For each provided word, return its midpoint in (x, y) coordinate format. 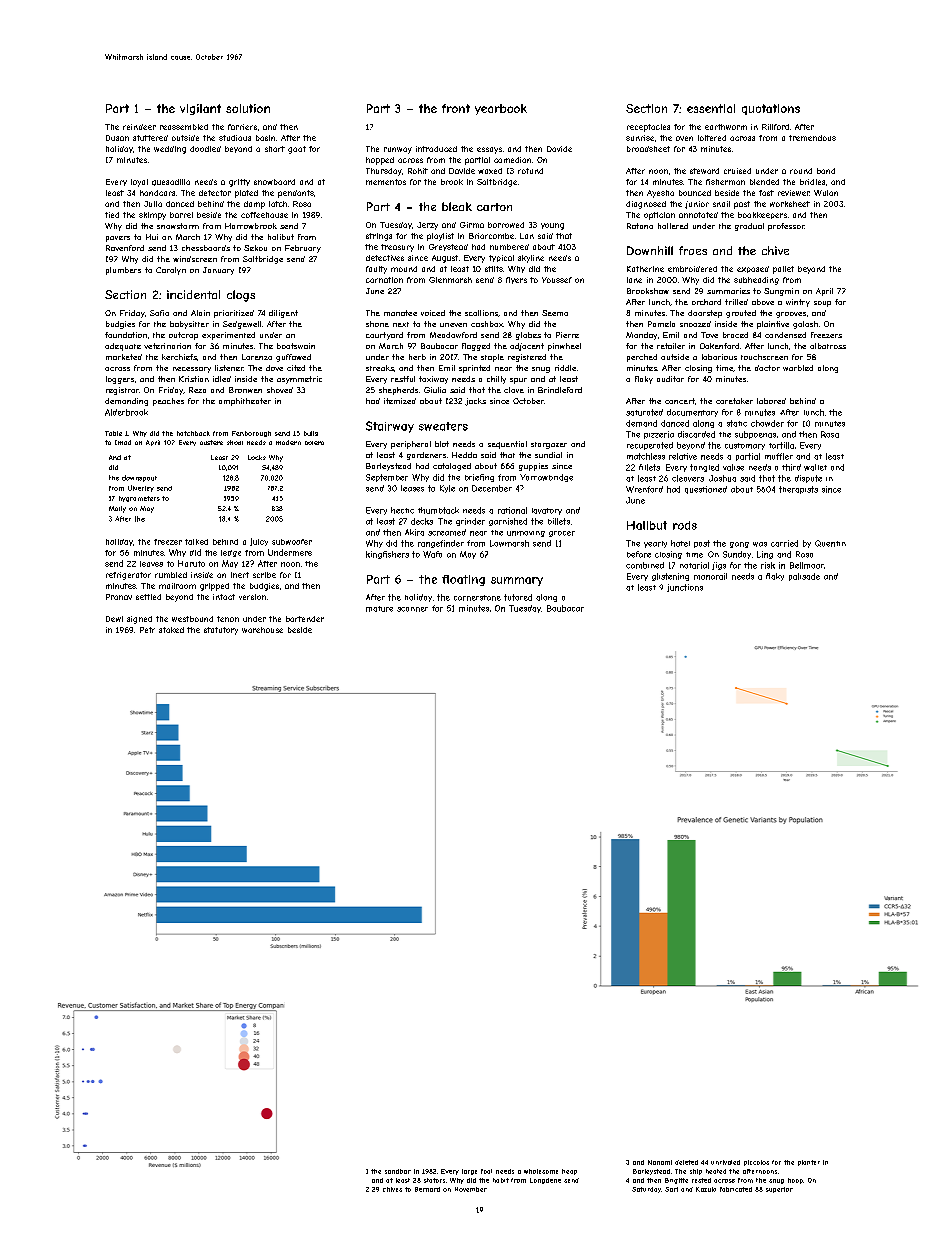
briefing (479, 478)
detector (215, 193)
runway (398, 150)
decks (422, 521)
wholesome (541, 1171)
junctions (685, 588)
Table (113, 433)
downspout (139, 478)
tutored (518, 597)
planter (809, 1163)
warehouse (262, 630)
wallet (815, 467)
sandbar (398, 1171)
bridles (812, 182)
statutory (221, 631)
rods (685, 525)
